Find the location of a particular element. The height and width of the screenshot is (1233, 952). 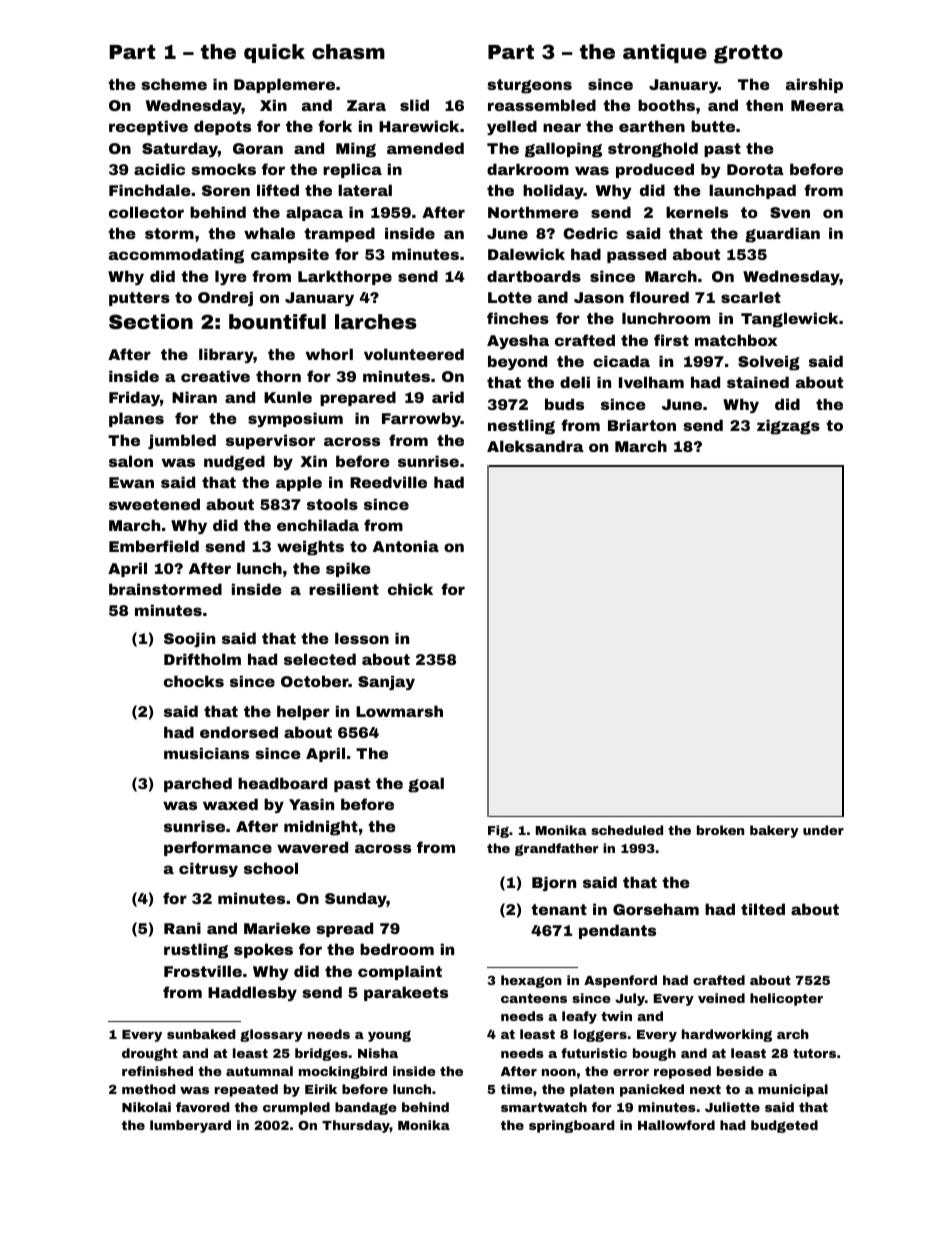

zigzags is located at coordinates (788, 427).
